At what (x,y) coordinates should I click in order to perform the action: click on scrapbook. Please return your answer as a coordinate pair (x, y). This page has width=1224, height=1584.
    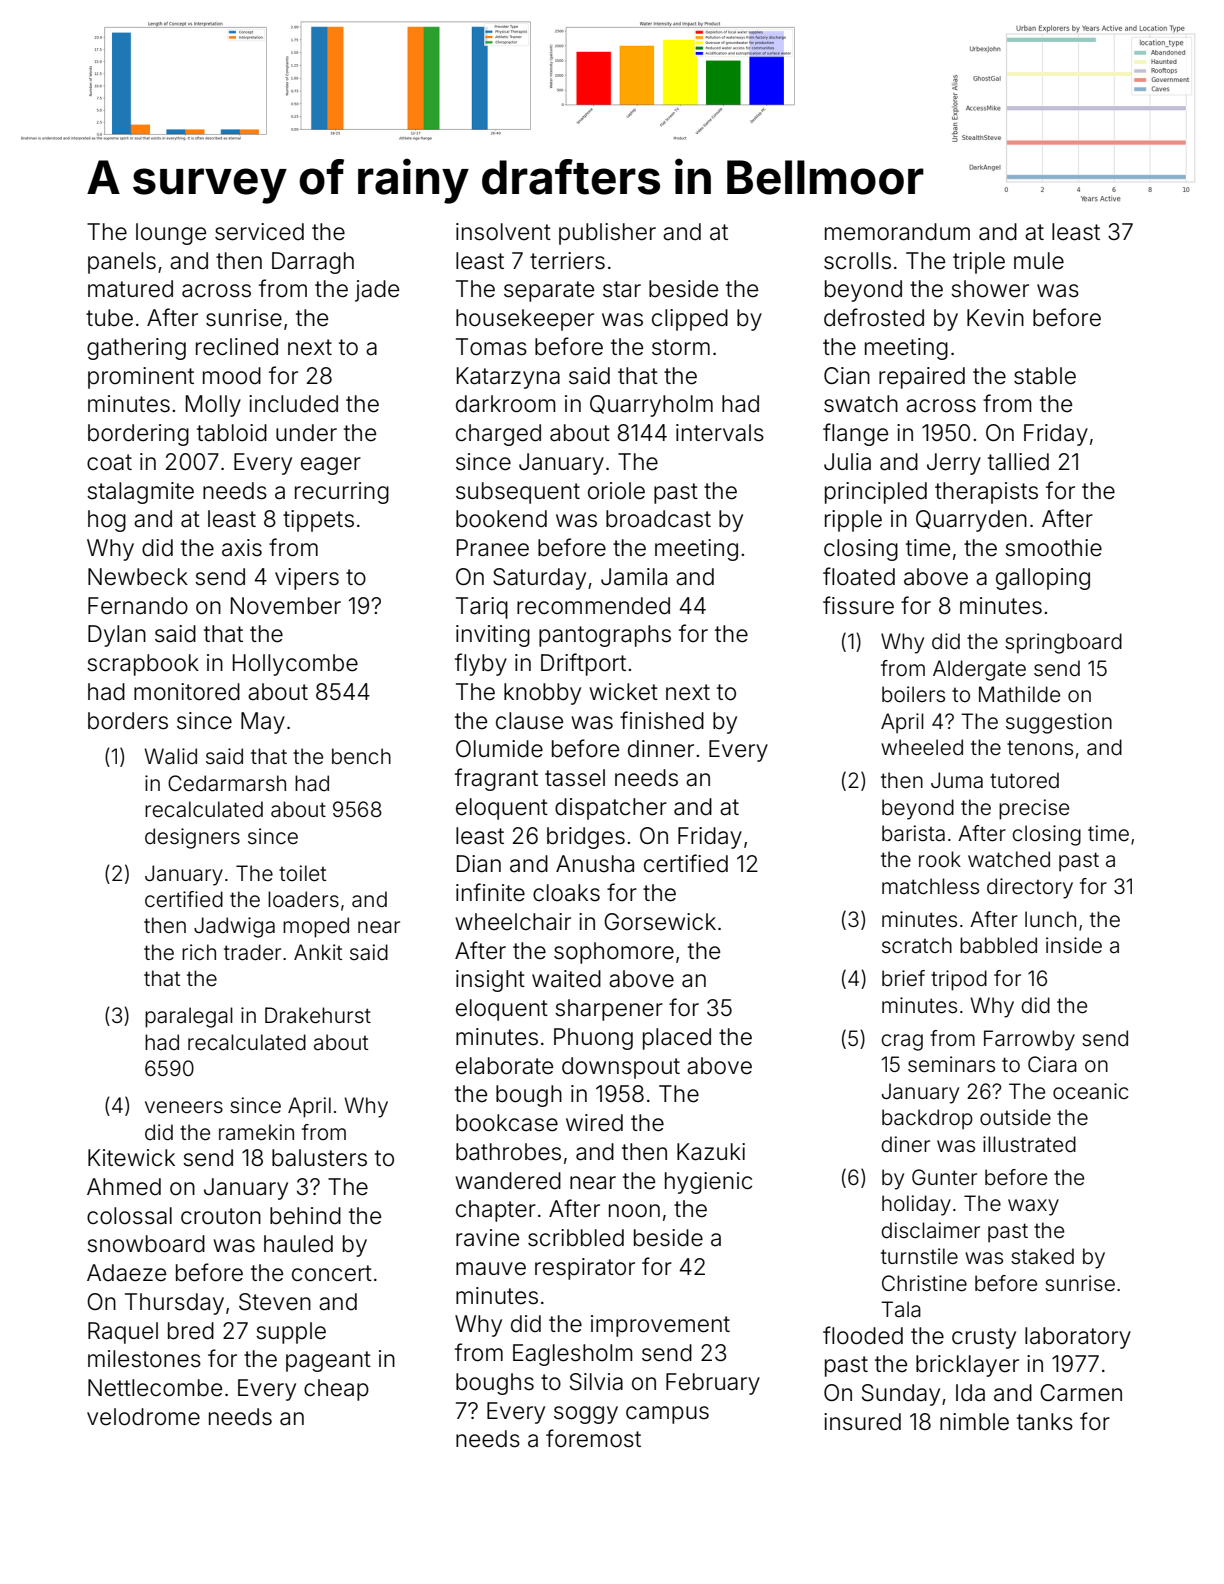
    Looking at the image, I should click on (143, 665).
